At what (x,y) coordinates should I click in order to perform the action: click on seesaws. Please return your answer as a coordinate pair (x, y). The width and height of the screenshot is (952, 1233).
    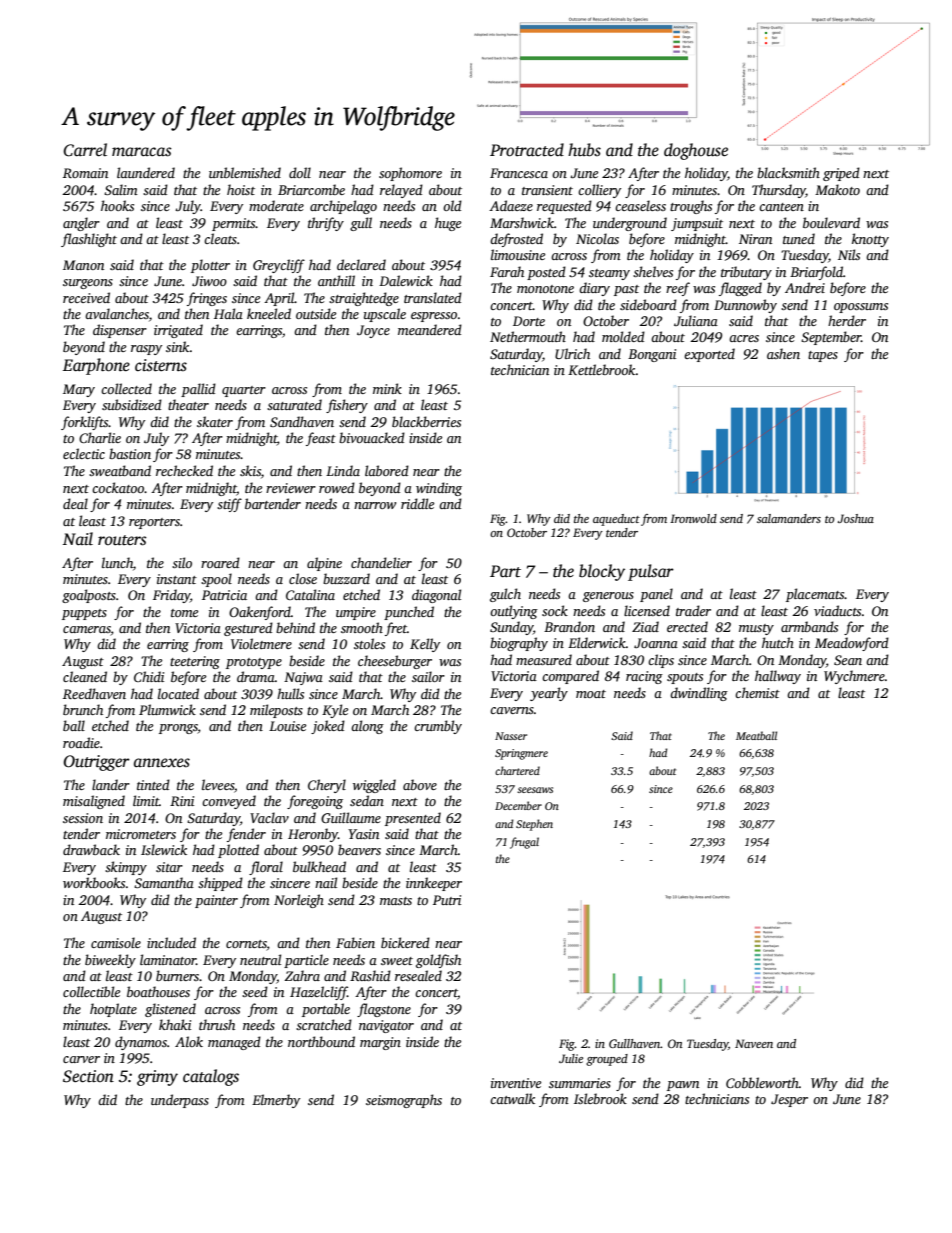
    Looking at the image, I should click on (535, 790).
